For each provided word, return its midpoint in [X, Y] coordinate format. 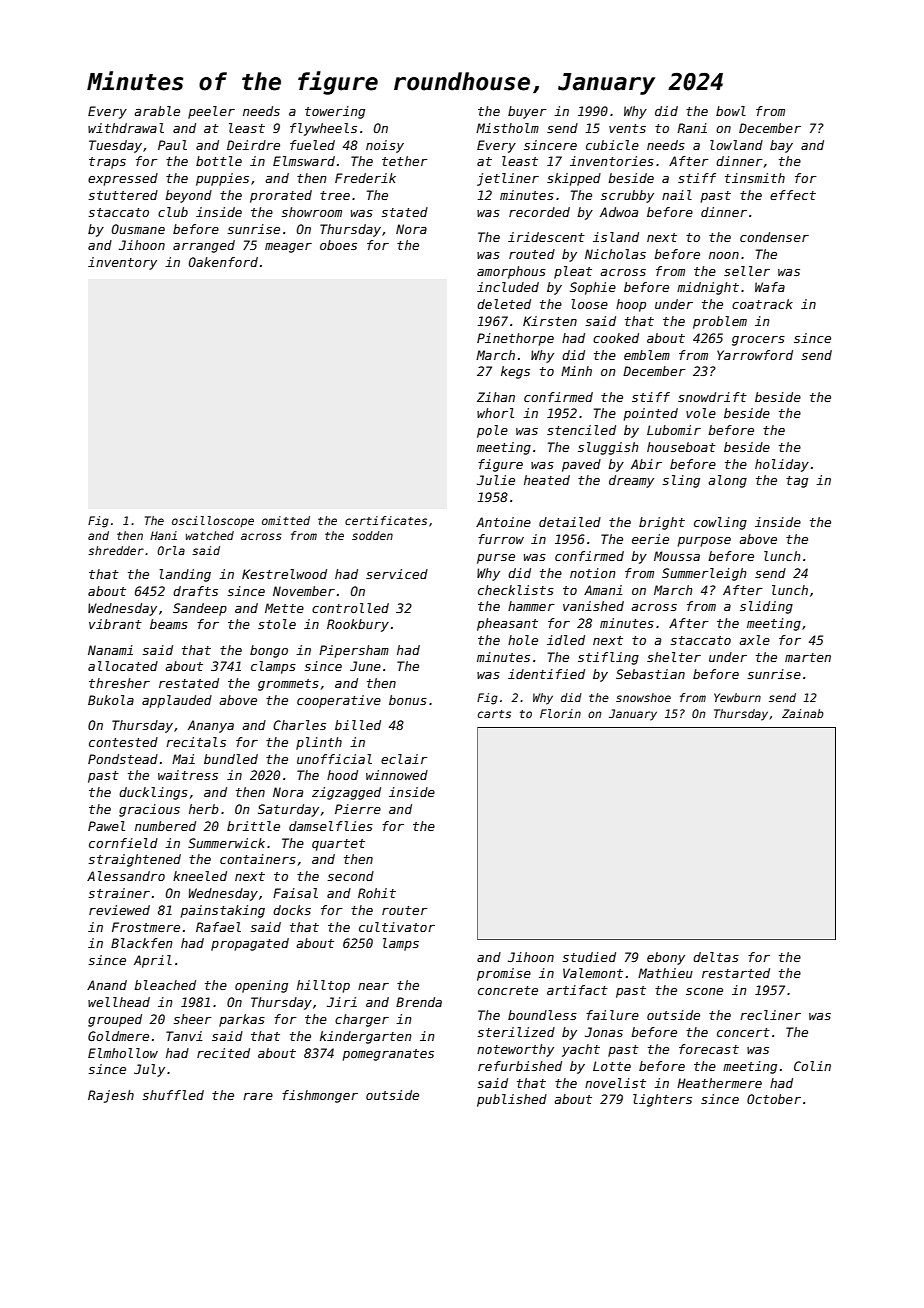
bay [781, 146]
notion [593, 573]
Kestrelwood [284, 574]
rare [258, 1096]
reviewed [119, 910]
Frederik [365, 178]
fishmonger [320, 1096]
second [350, 876]
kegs [515, 372]
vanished [593, 606]
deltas [716, 957]
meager [288, 248]
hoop [631, 305]
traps [107, 163]
